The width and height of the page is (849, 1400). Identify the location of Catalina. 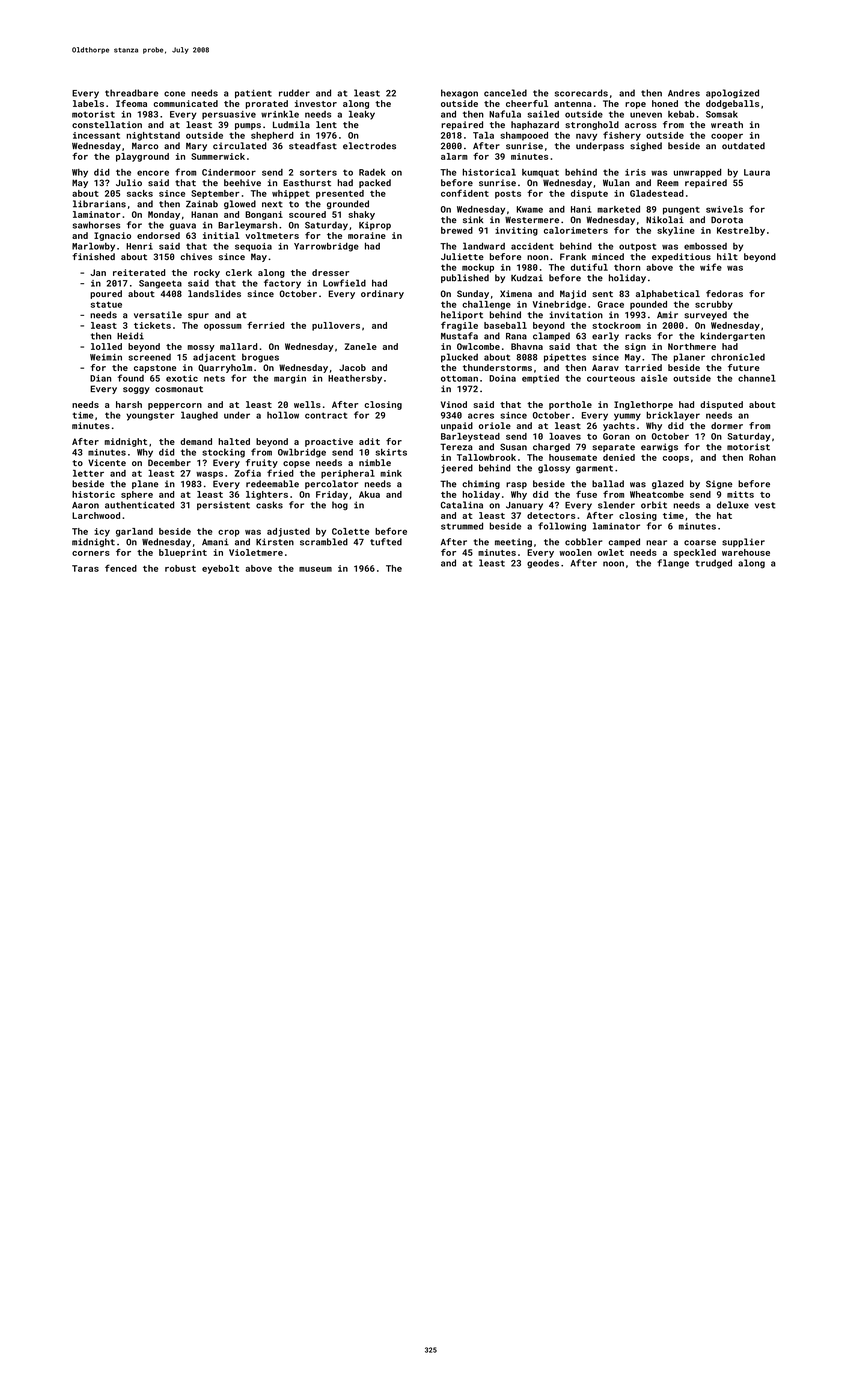
(462, 505).
